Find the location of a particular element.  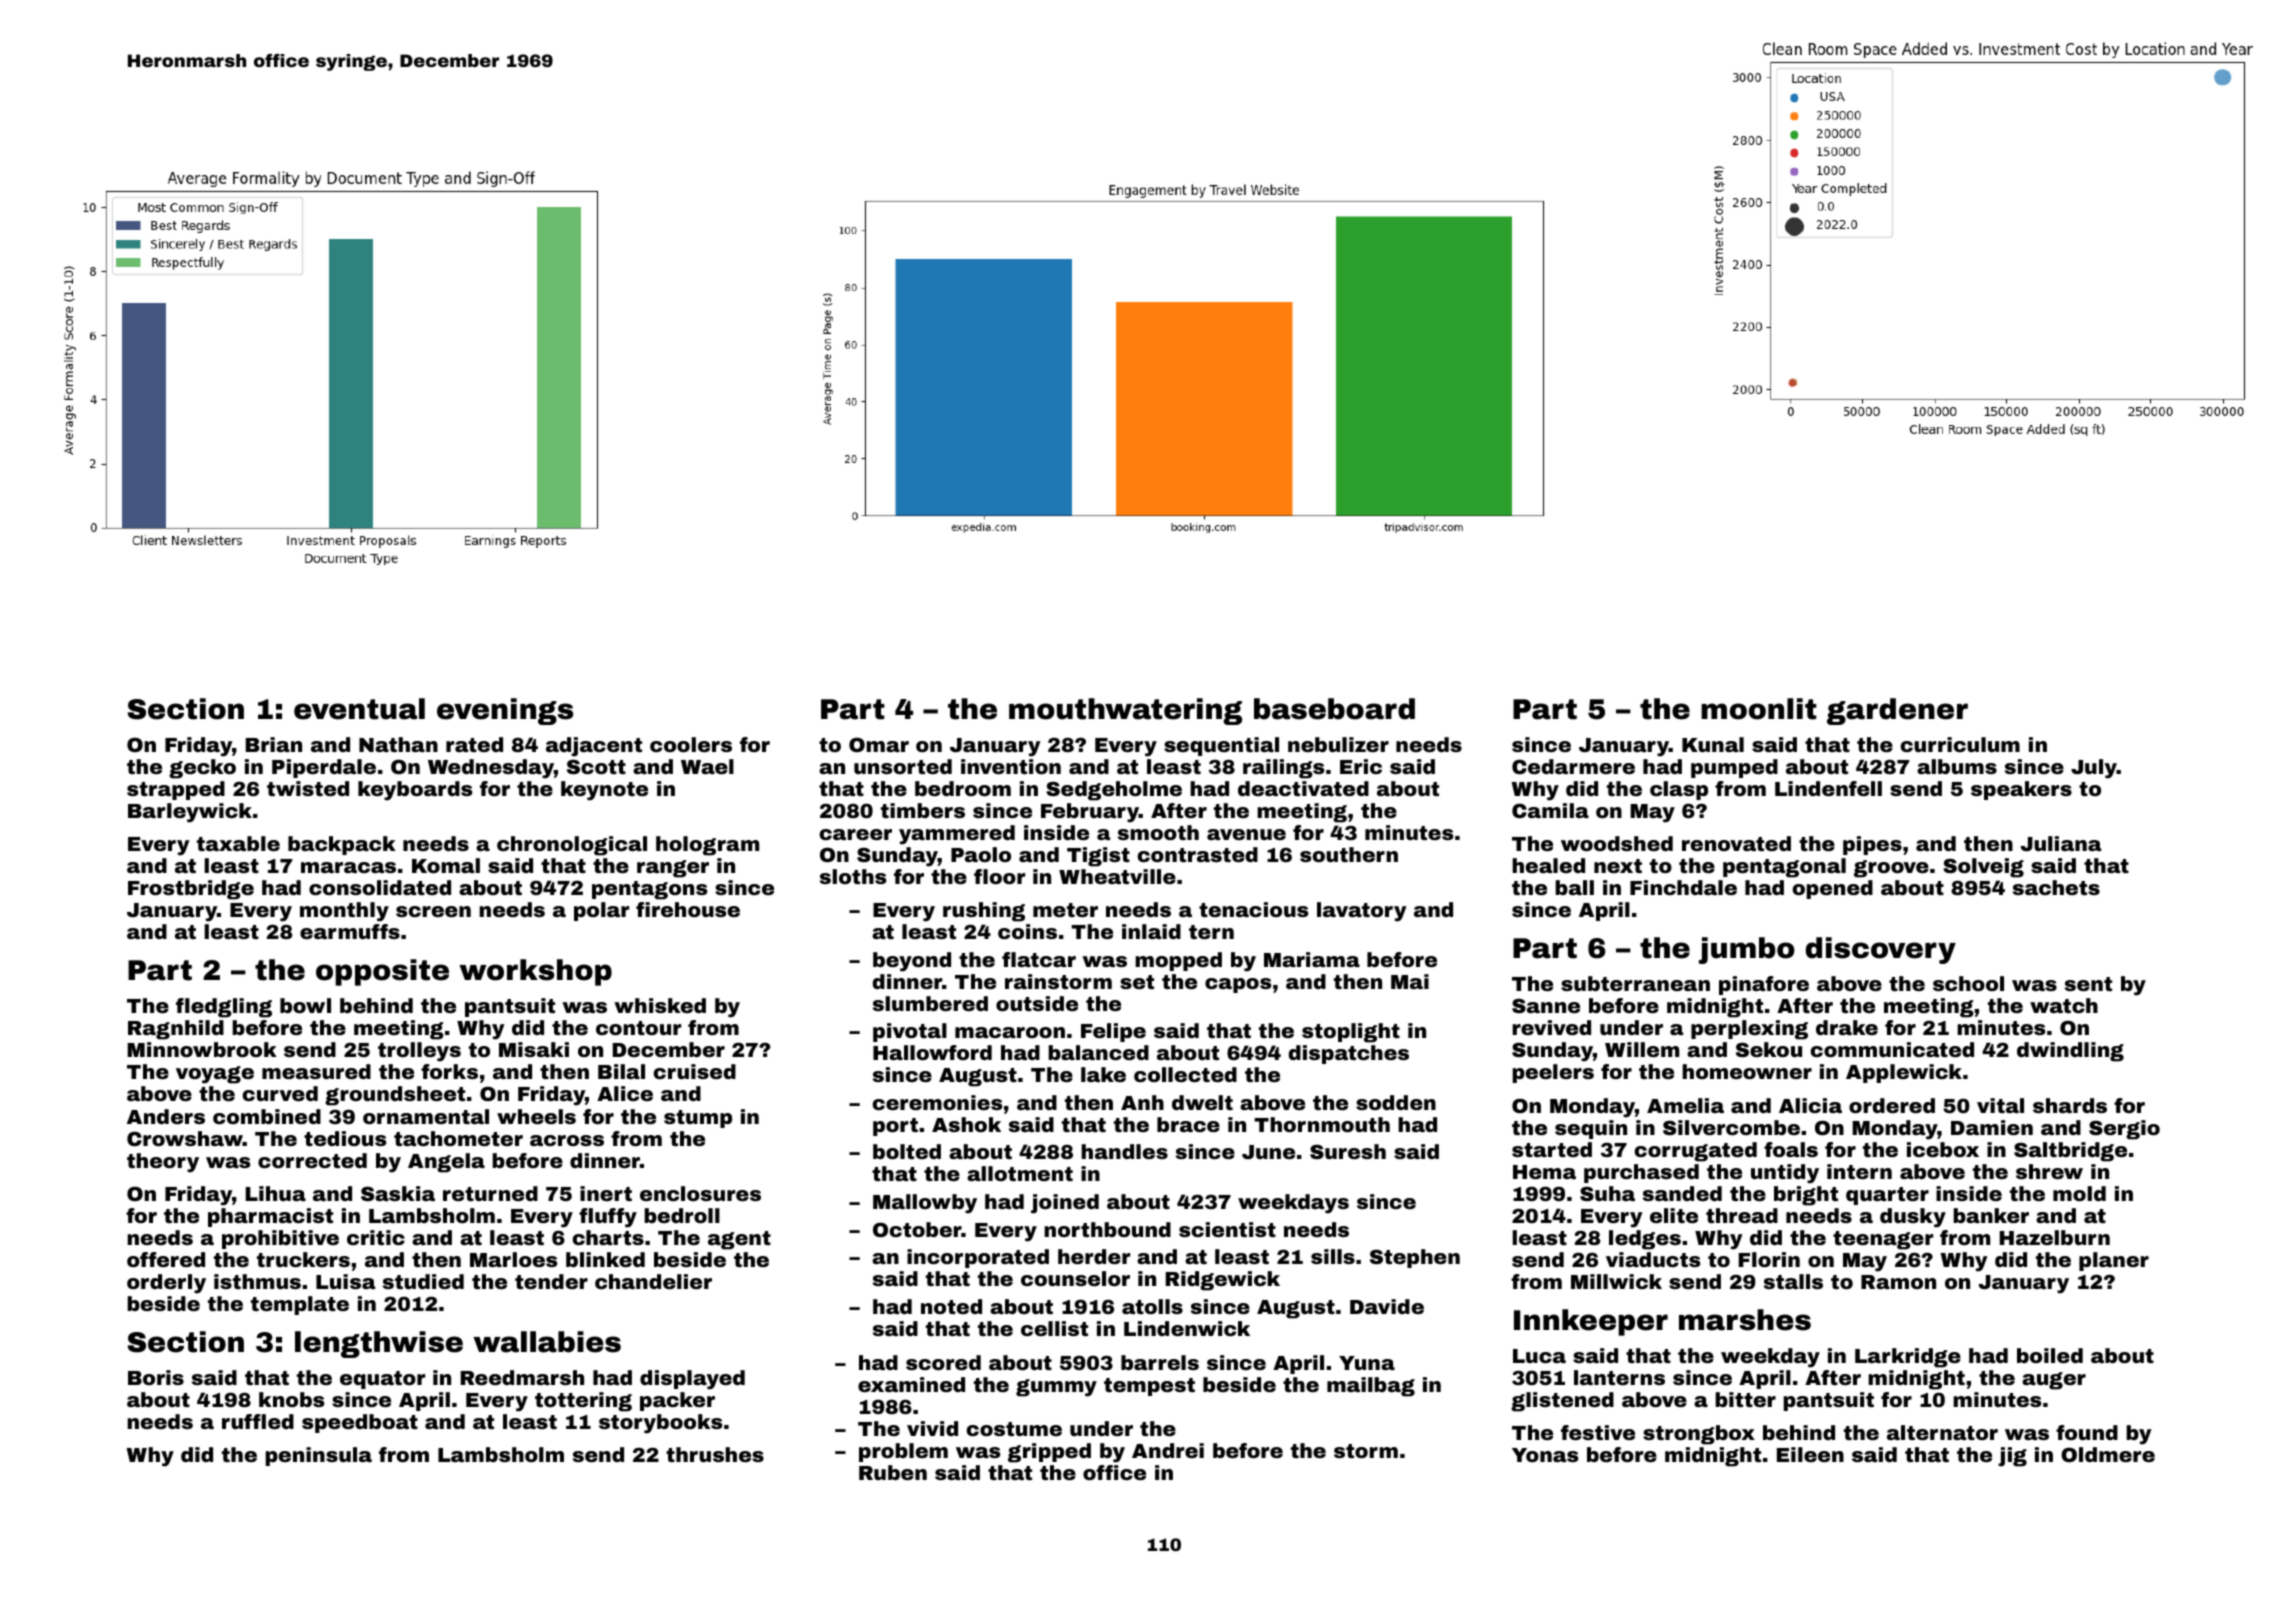

Andrei is located at coordinates (1168, 1450).
